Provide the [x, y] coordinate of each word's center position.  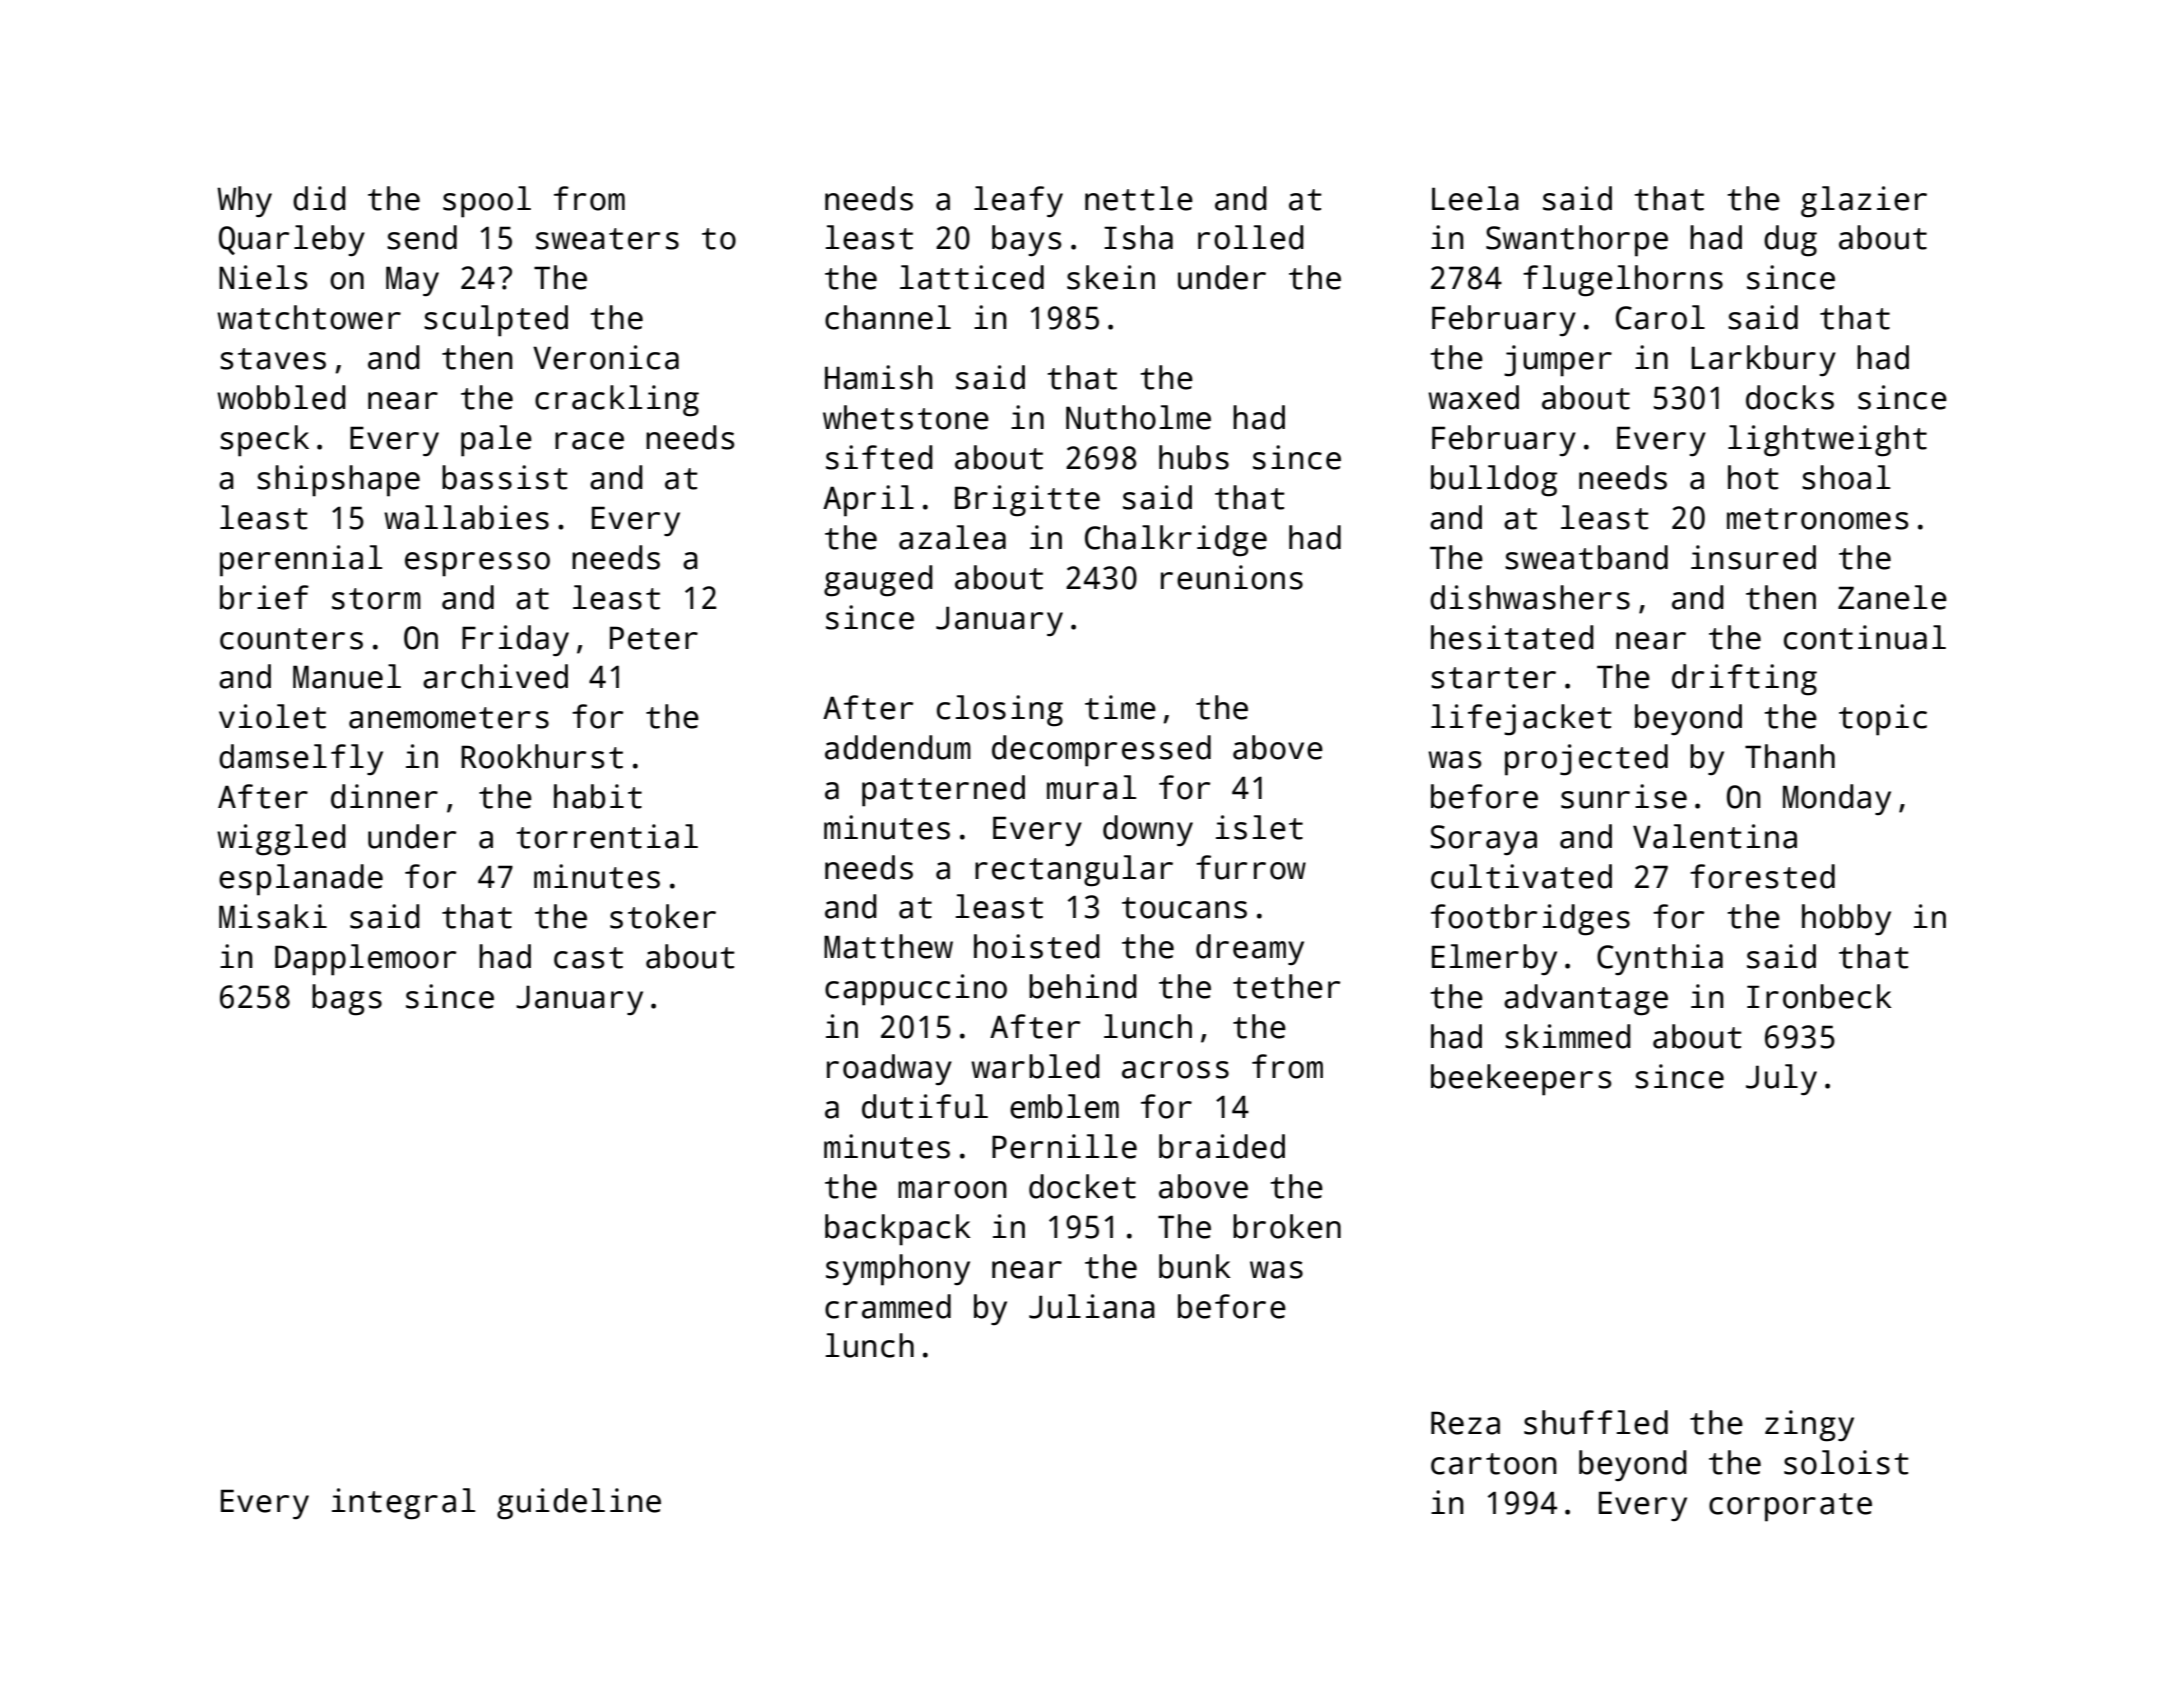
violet [272, 716]
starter [1493, 678]
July [1781, 1079]
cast [588, 958]
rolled [1251, 237]
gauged [878, 581]
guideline [579, 1504]
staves [273, 359]
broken [1287, 1226]
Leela [1475, 198]
